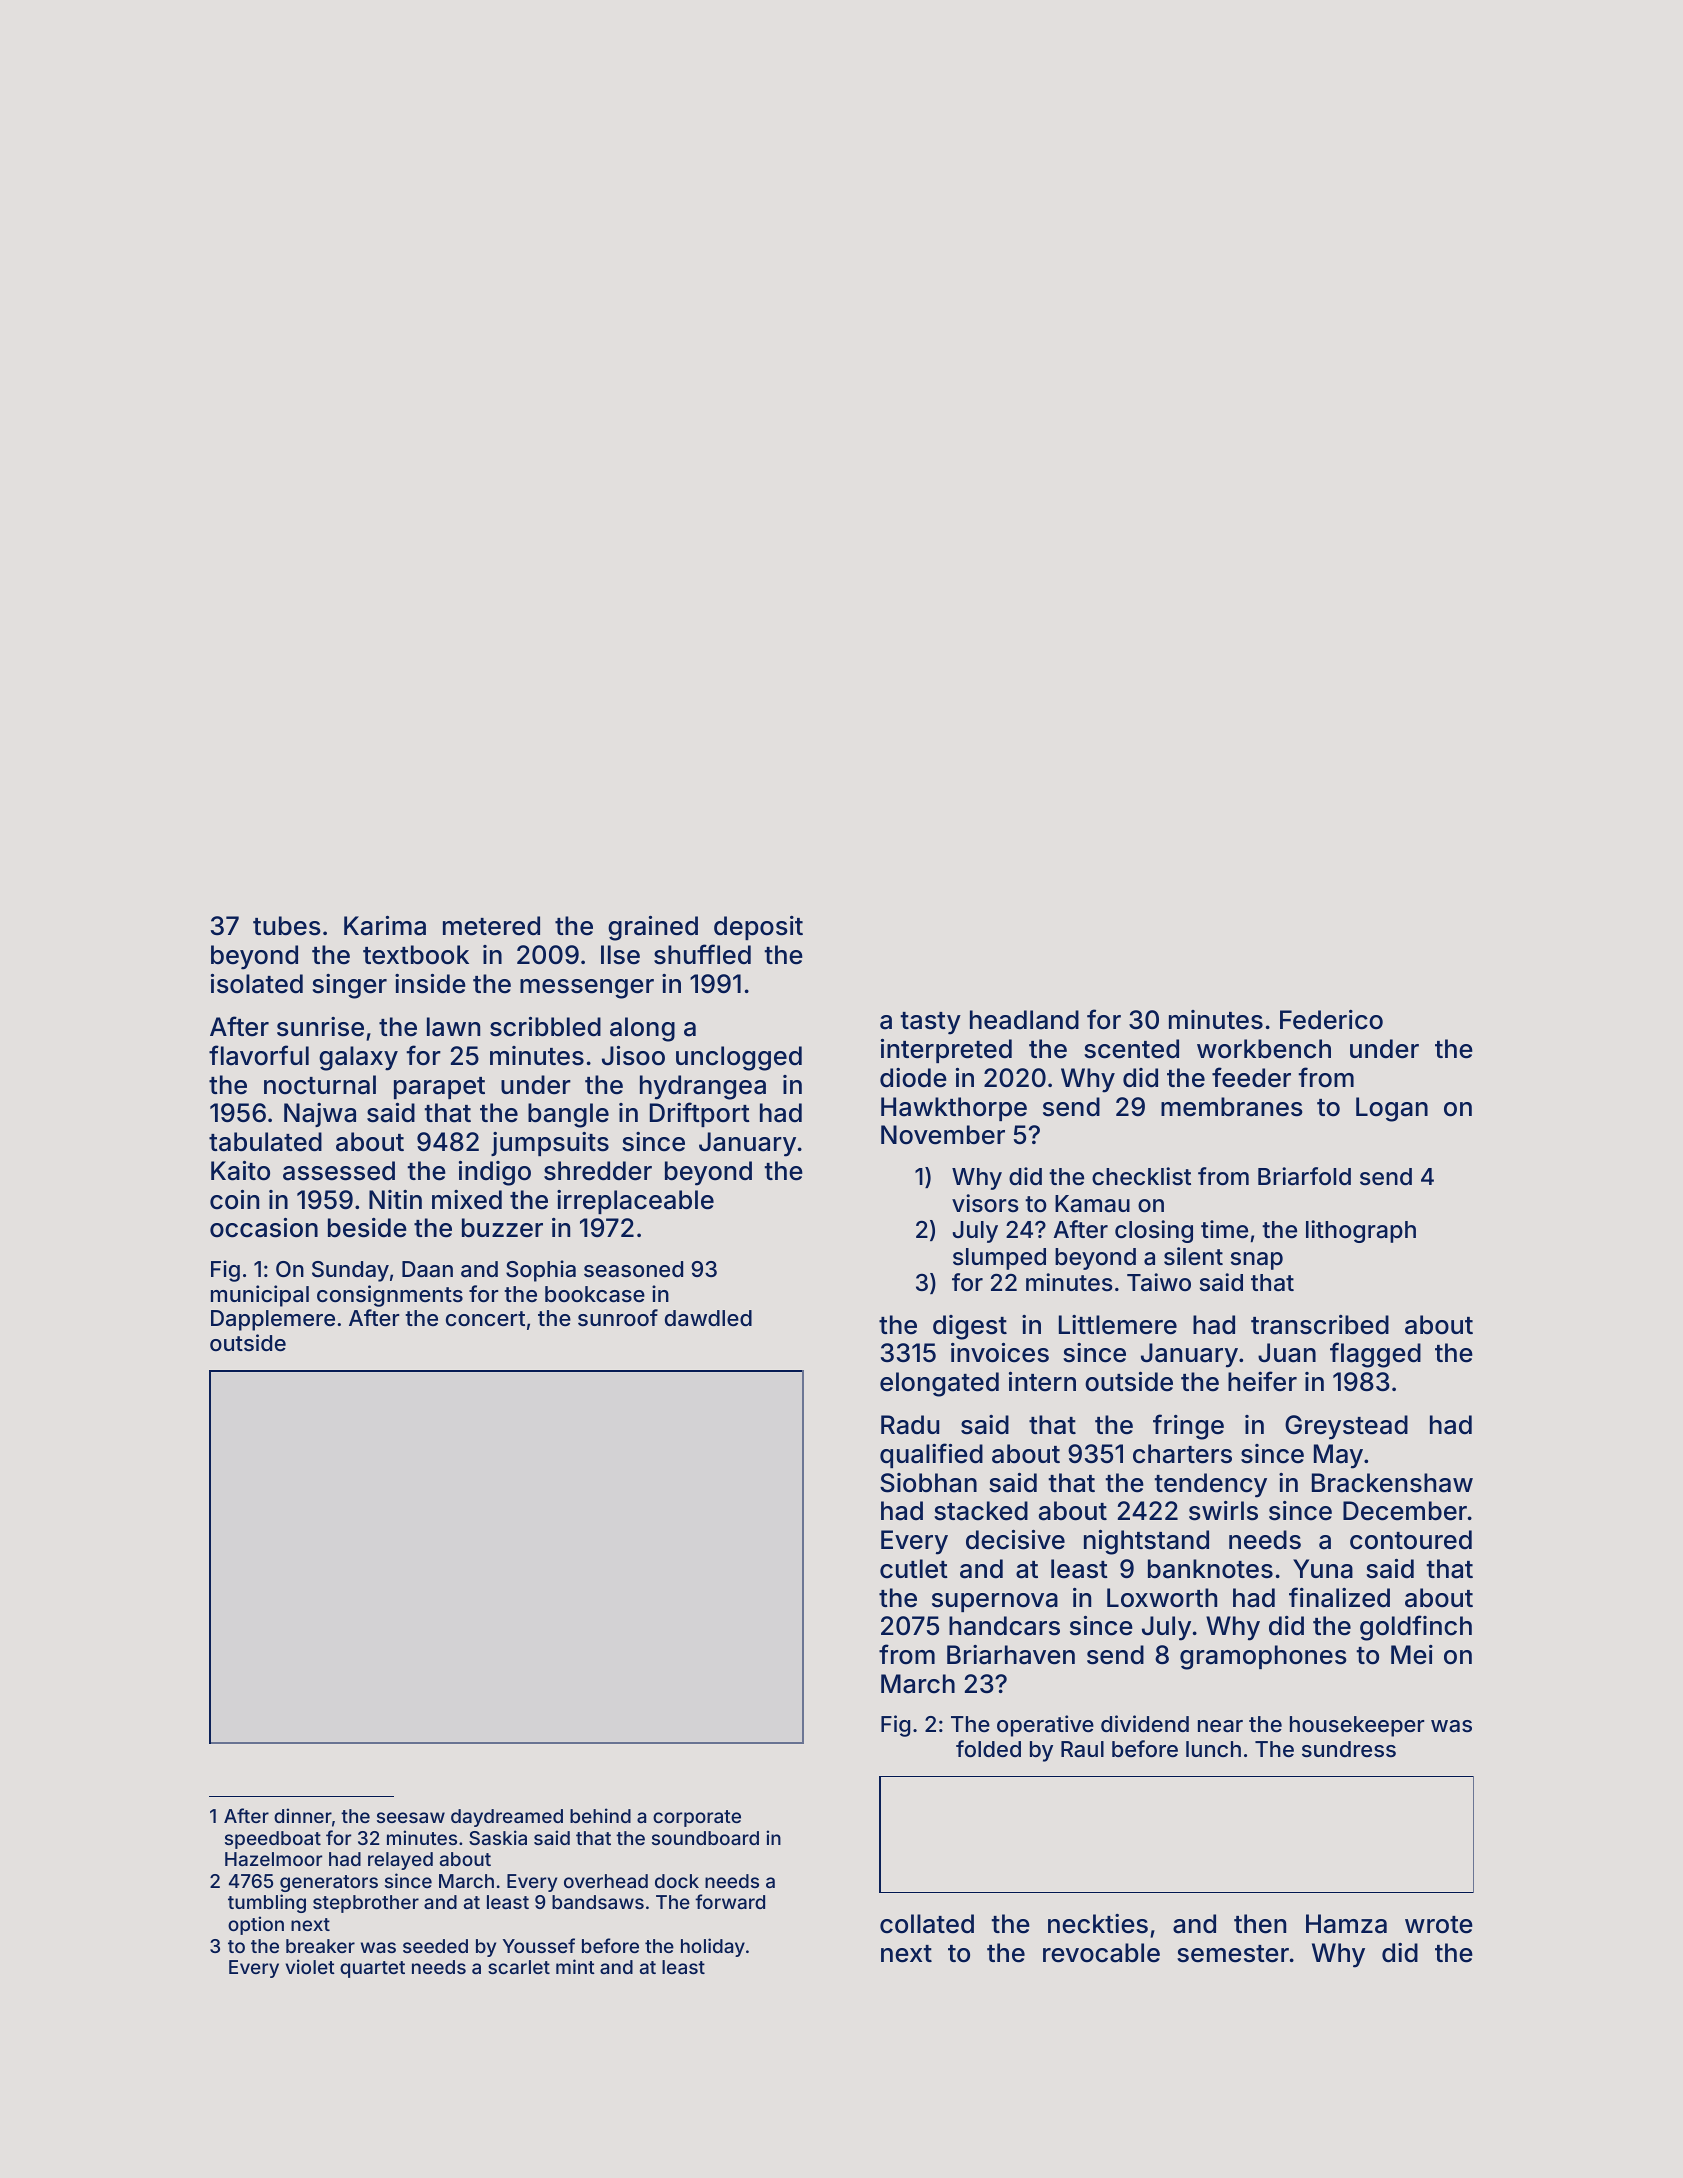 The height and width of the screenshot is (2178, 1683). I want to click on Dapplemere, so click(273, 1320).
